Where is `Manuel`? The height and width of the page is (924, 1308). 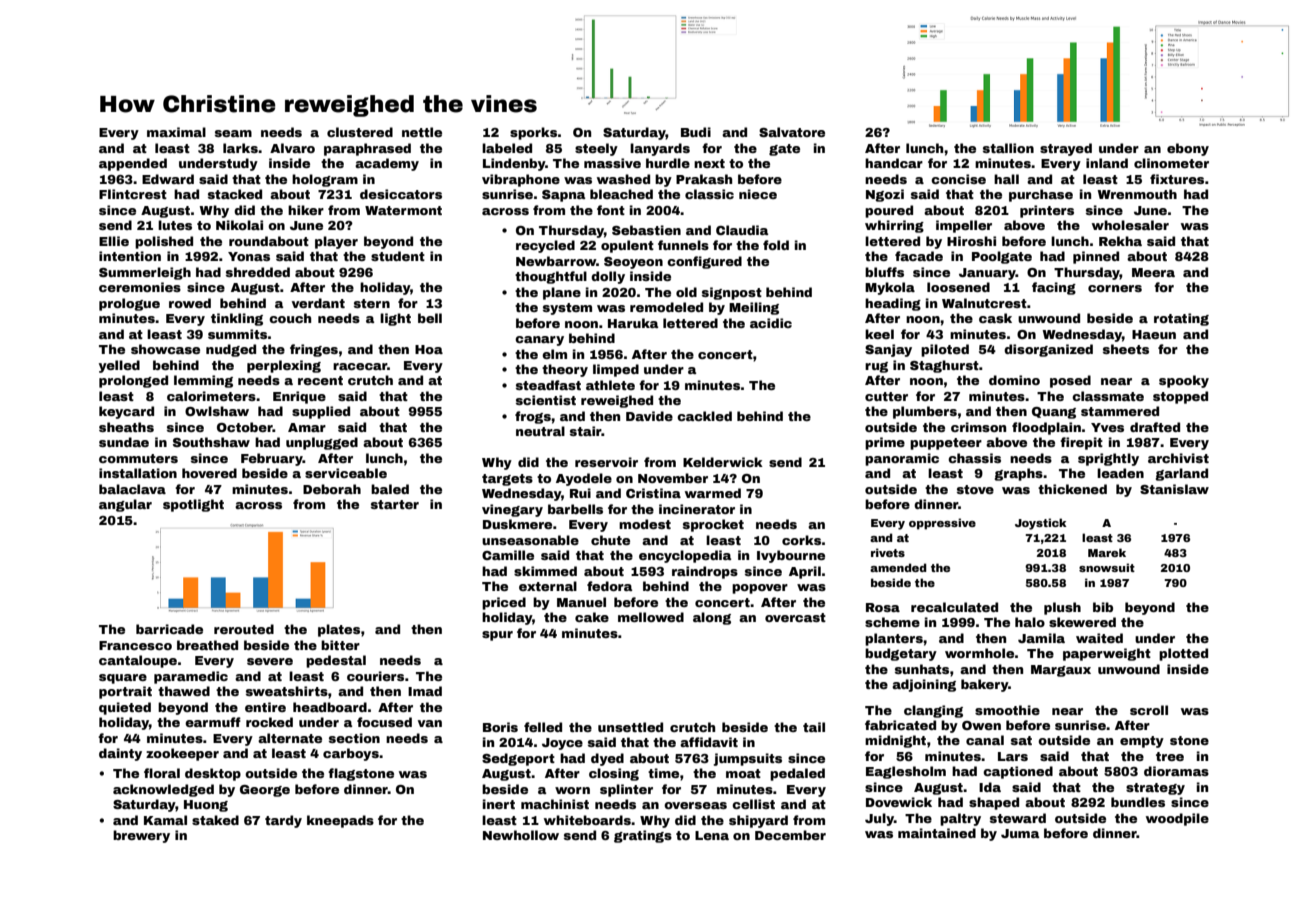 Manuel is located at coordinates (581, 602).
